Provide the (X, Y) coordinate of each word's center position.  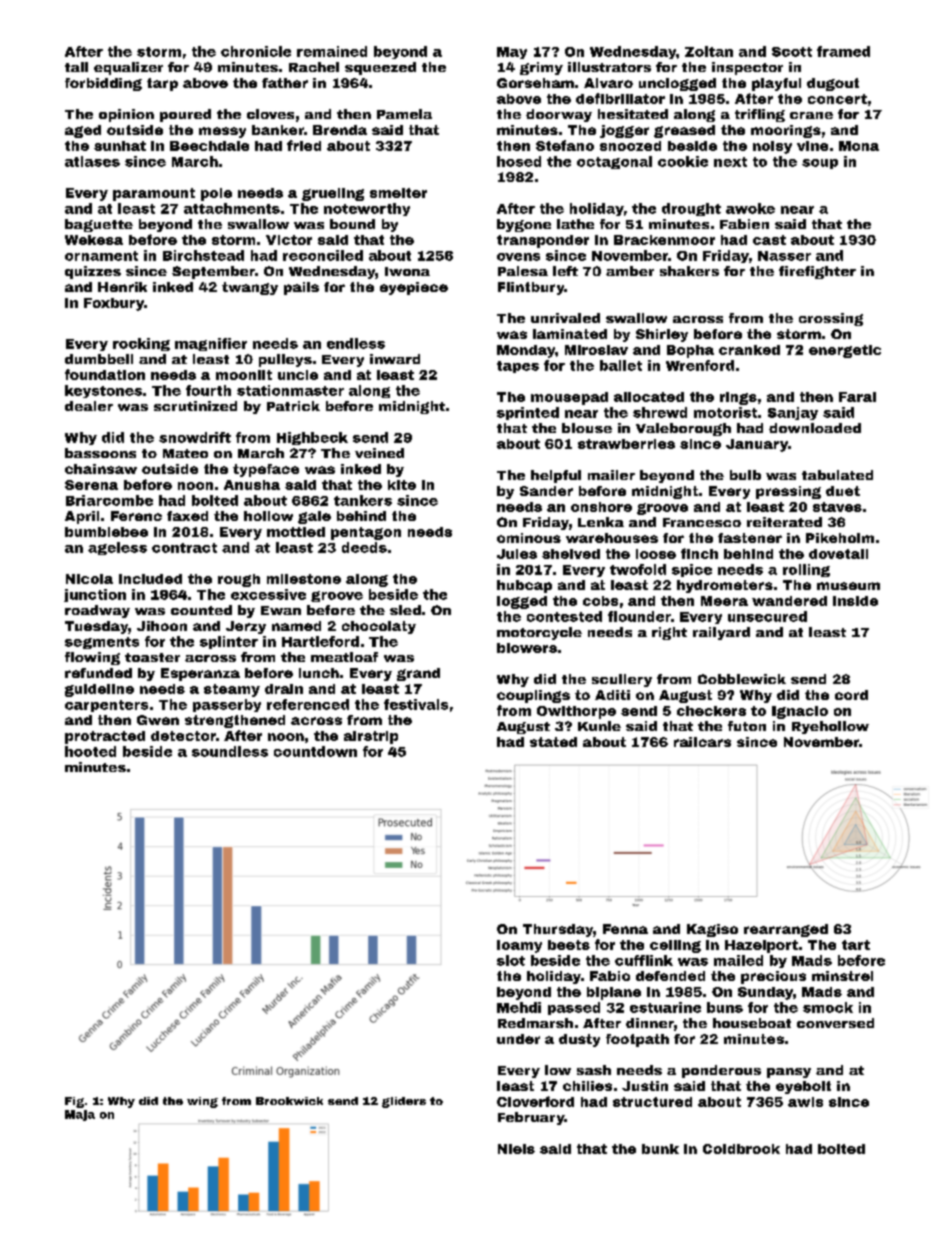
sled (405, 610)
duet (843, 491)
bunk (660, 1149)
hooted (90, 751)
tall (76, 67)
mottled (296, 532)
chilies (587, 1086)
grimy (541, 68)
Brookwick (289, 1101)
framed (843, 51)
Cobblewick (742, 679)
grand (418, 674)
